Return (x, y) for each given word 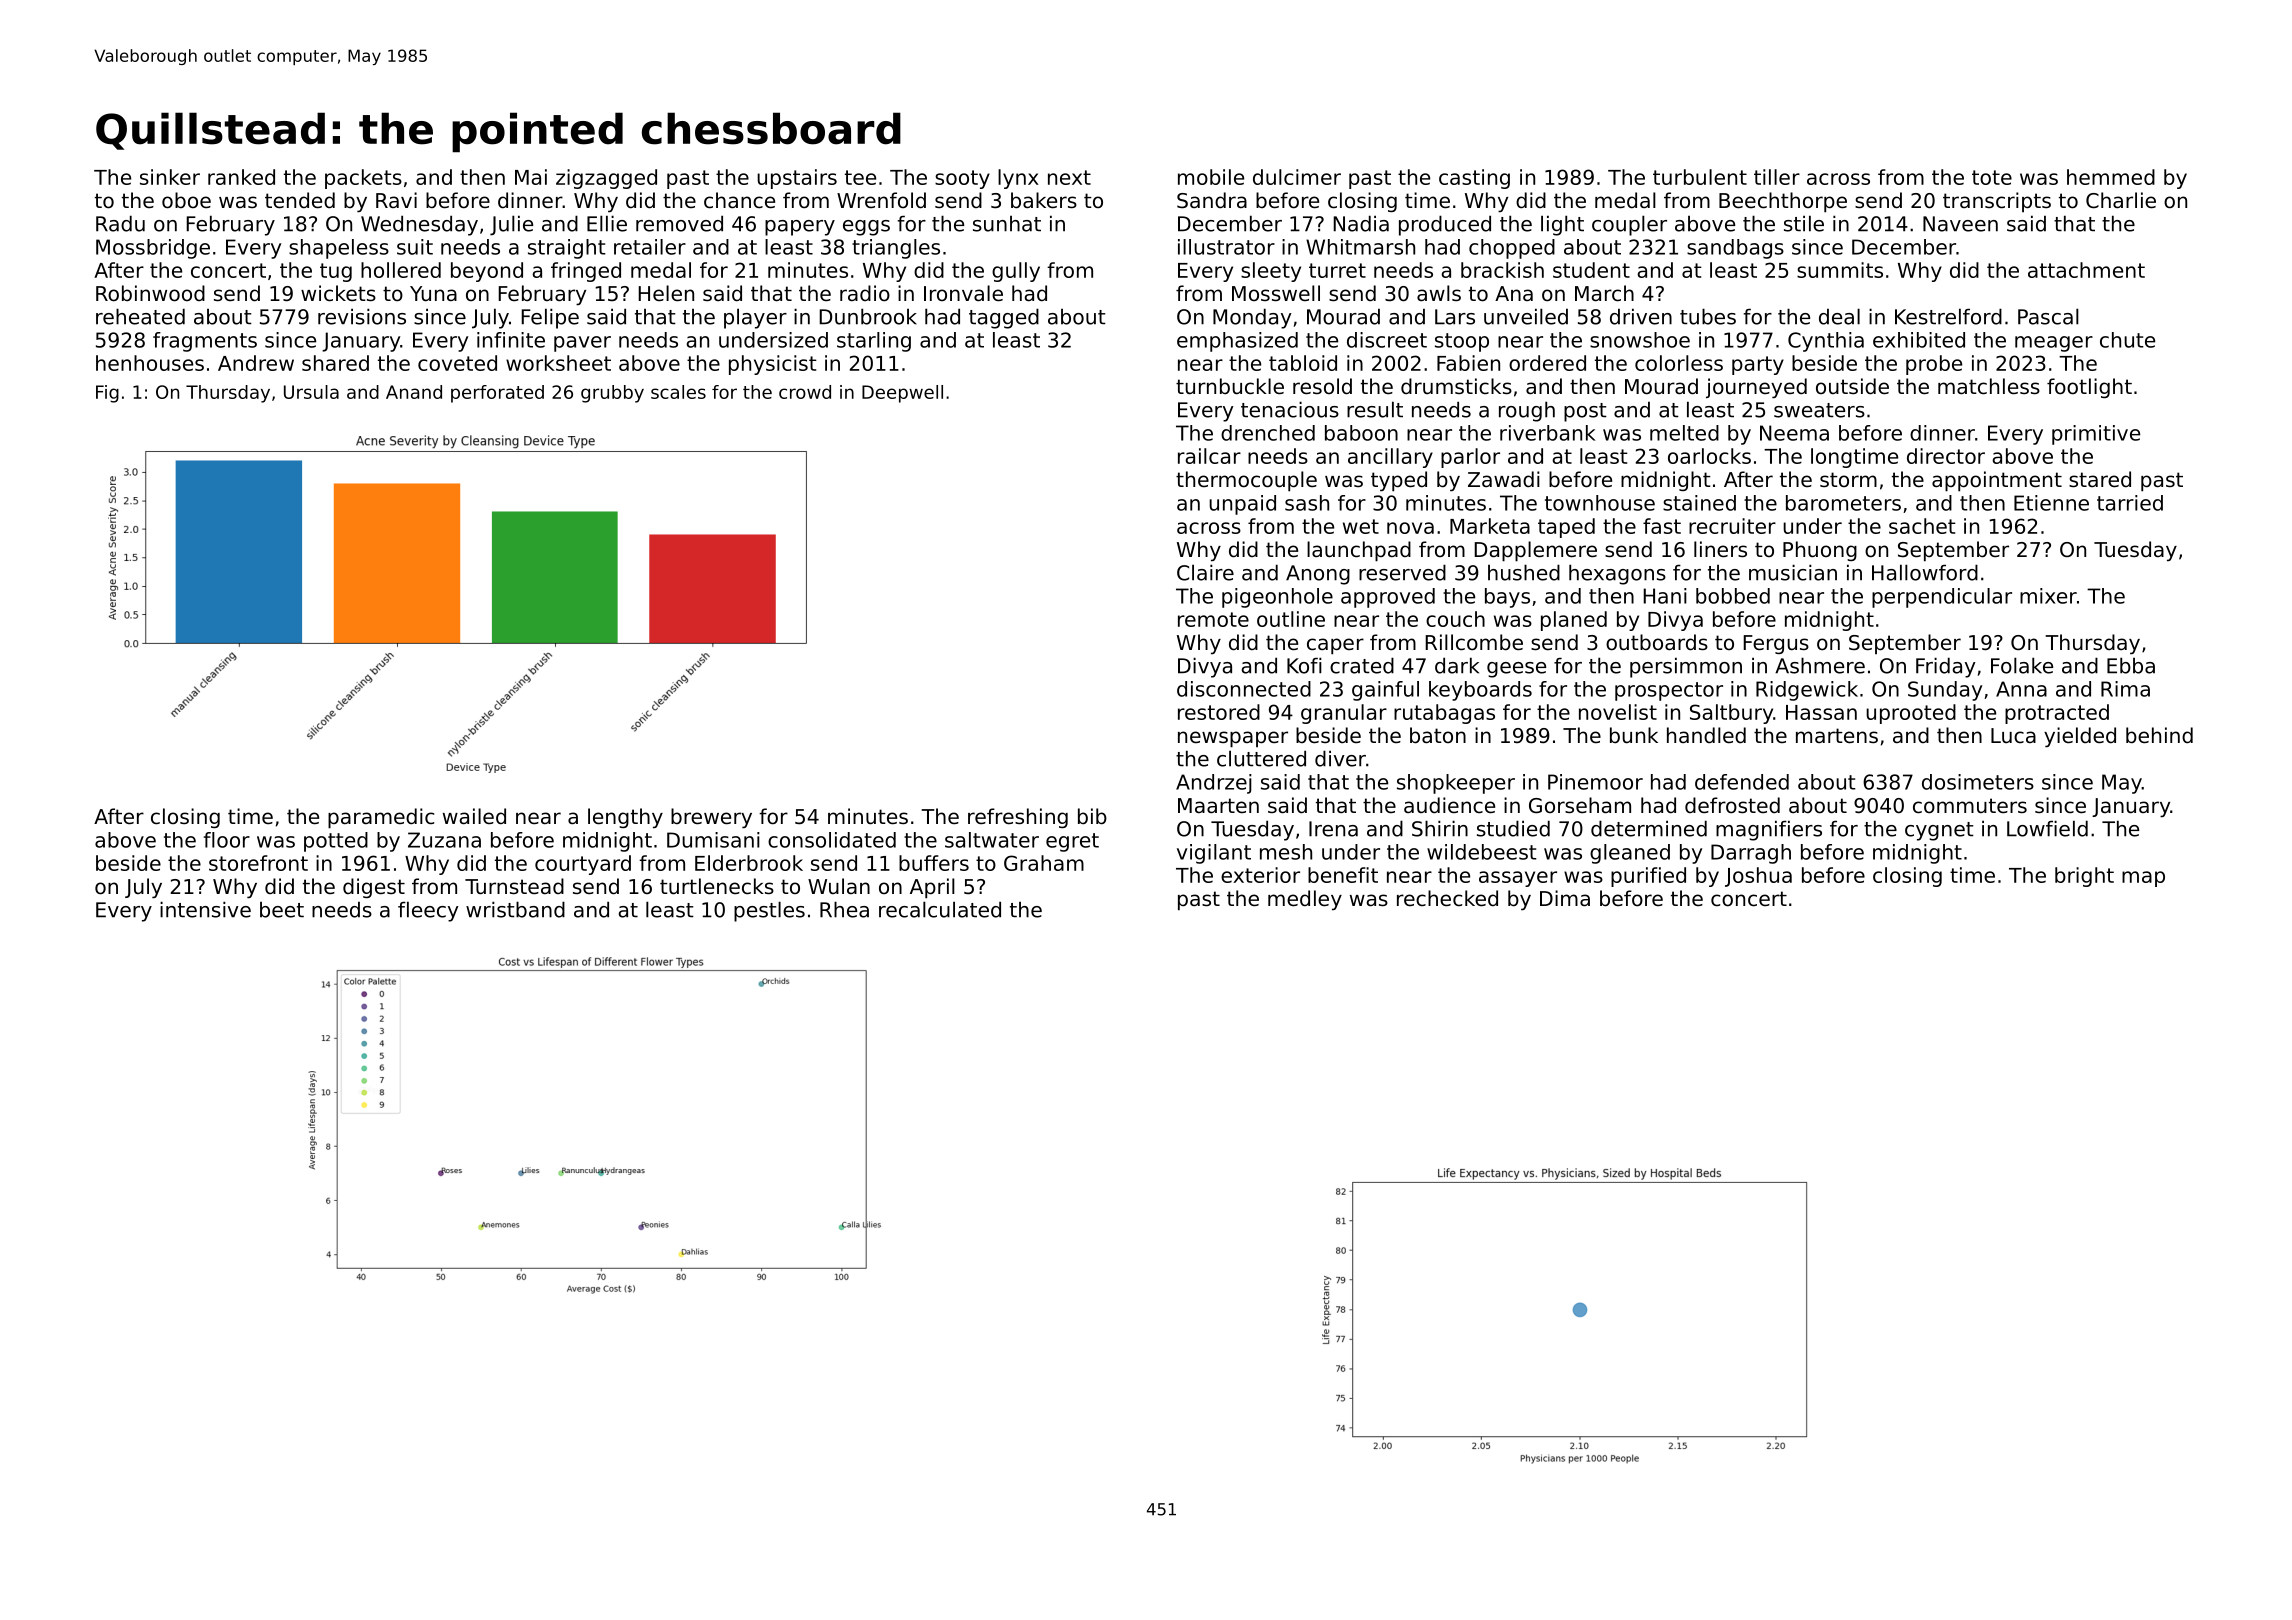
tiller (1777, 177)
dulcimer (1297, 177)
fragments (205, 342)
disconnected (1244, 689)
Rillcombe (1474, 642)
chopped (1512, 249)
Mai (531, 177)
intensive (205, 909)
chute (2127, 340)
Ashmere (1820, 665)
